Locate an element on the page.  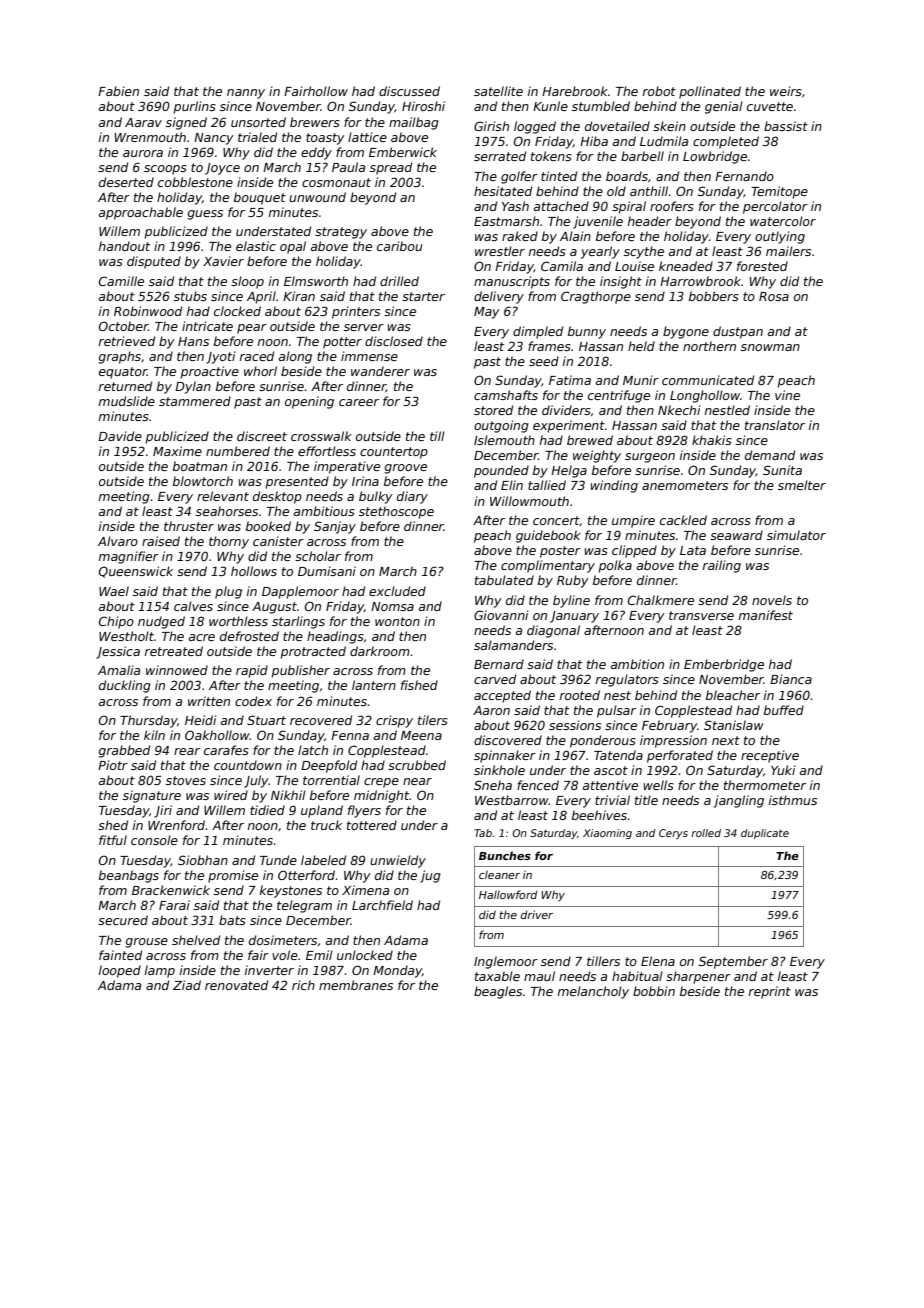
Bianca is located at coordinates (791, 679).
